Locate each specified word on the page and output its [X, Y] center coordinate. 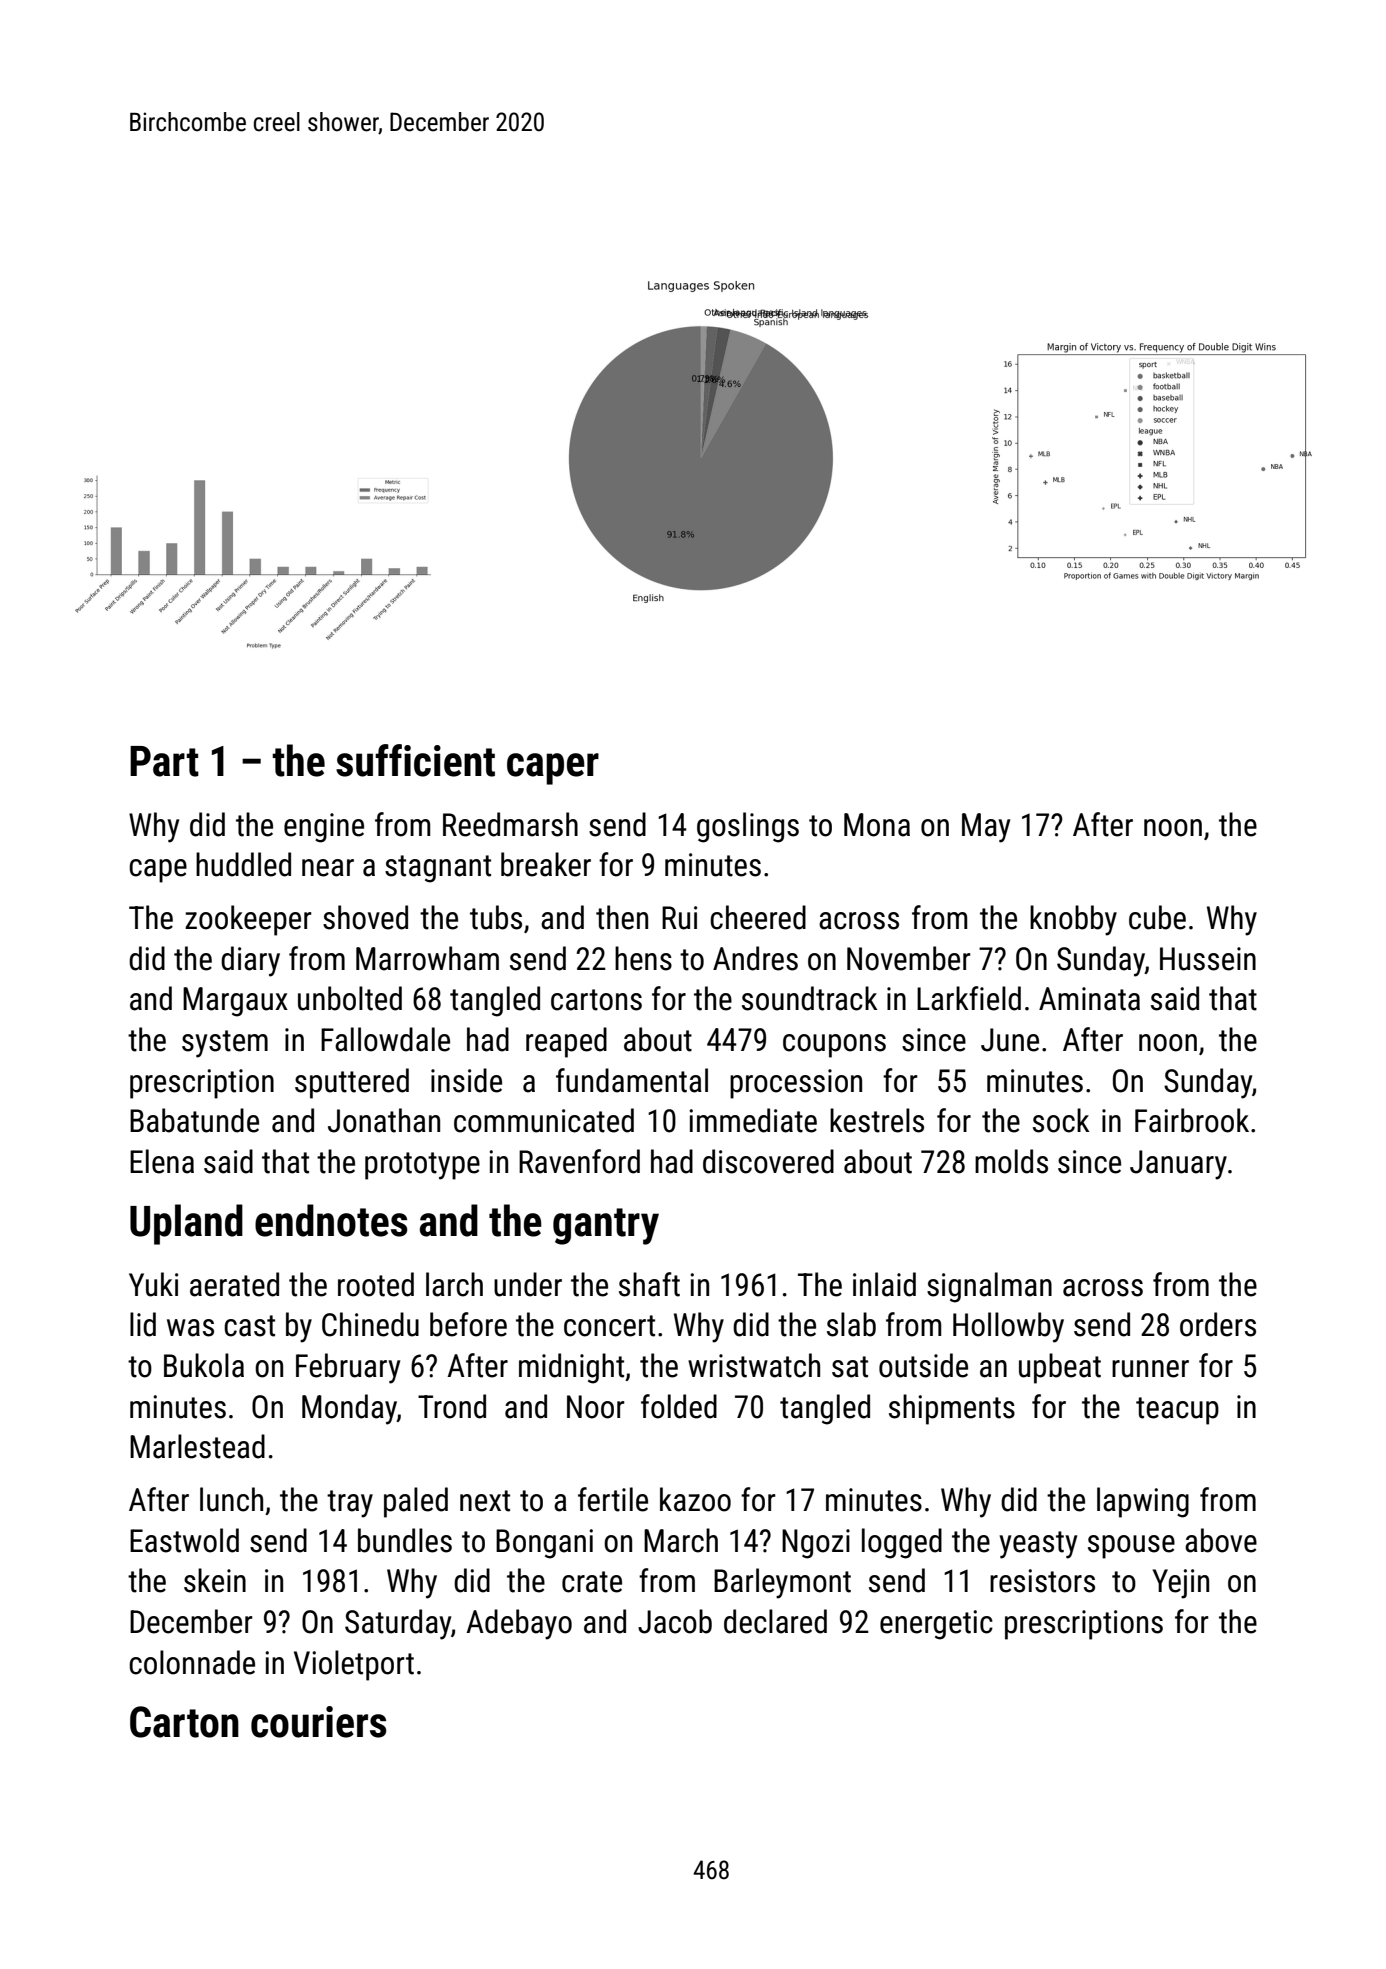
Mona [877, 825]
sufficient [415, 760]
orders [1218, 1324]
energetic [936, 1625]
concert [609, 1326]
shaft [649, 1284]
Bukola [204, 1365]
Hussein [1208, 959]
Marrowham [427, 958]
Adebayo [519, 1624]
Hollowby [1008, 1327]
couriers [319, 1722]
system [225, 1044]
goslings [748, 827]
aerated [234, 1284]
